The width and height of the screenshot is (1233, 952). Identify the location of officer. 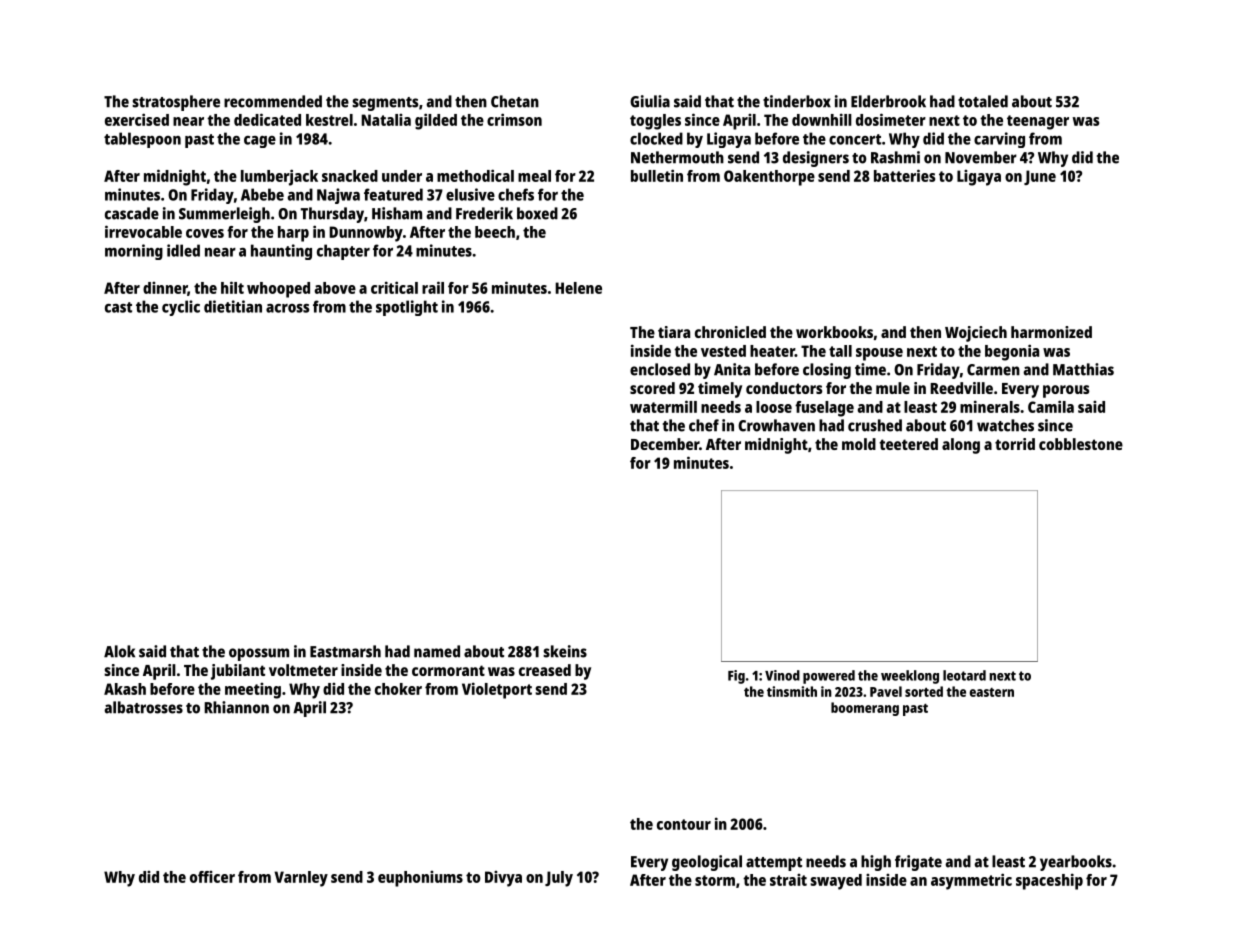
(212, 877).
